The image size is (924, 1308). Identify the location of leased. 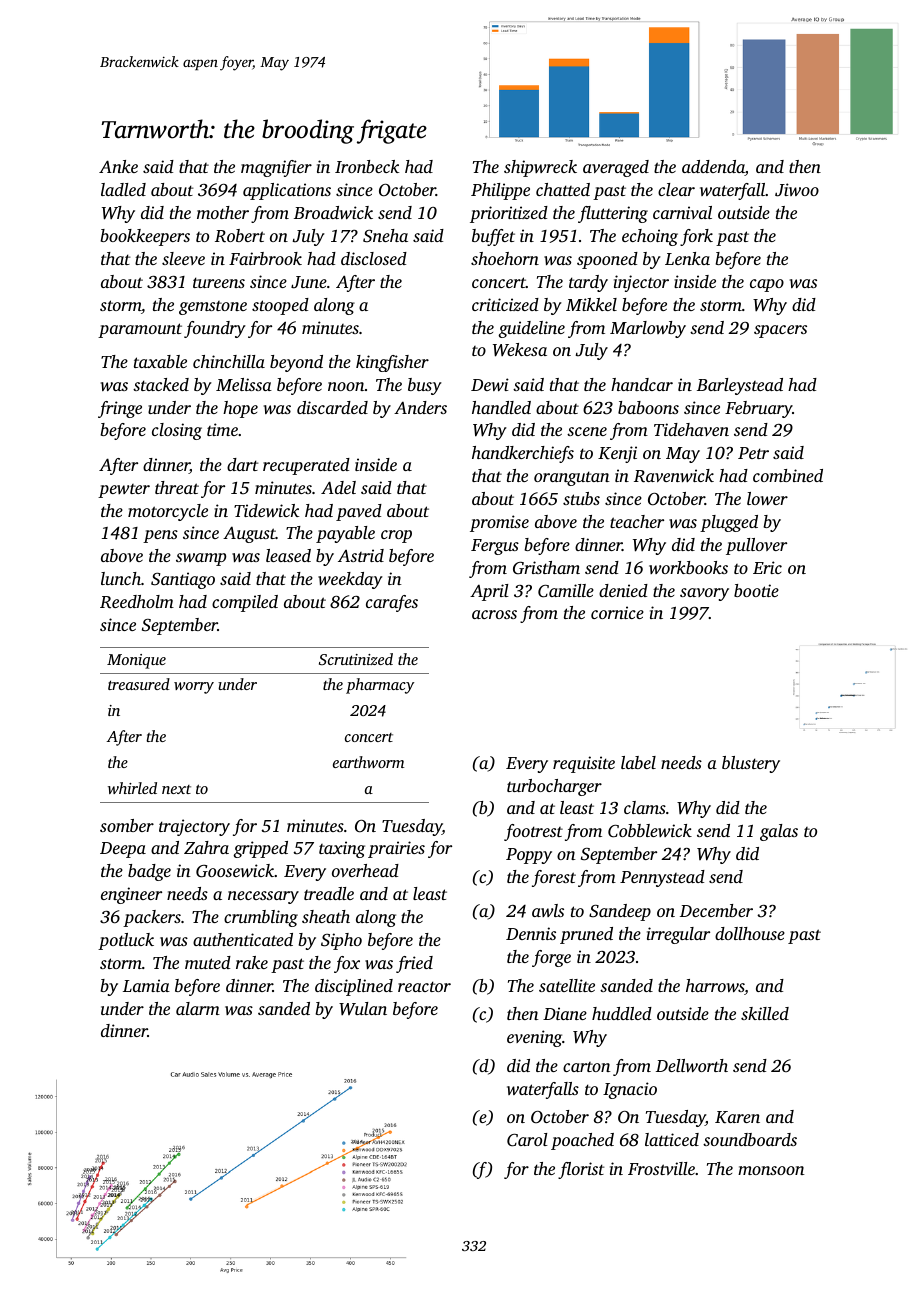
(288, 555).
